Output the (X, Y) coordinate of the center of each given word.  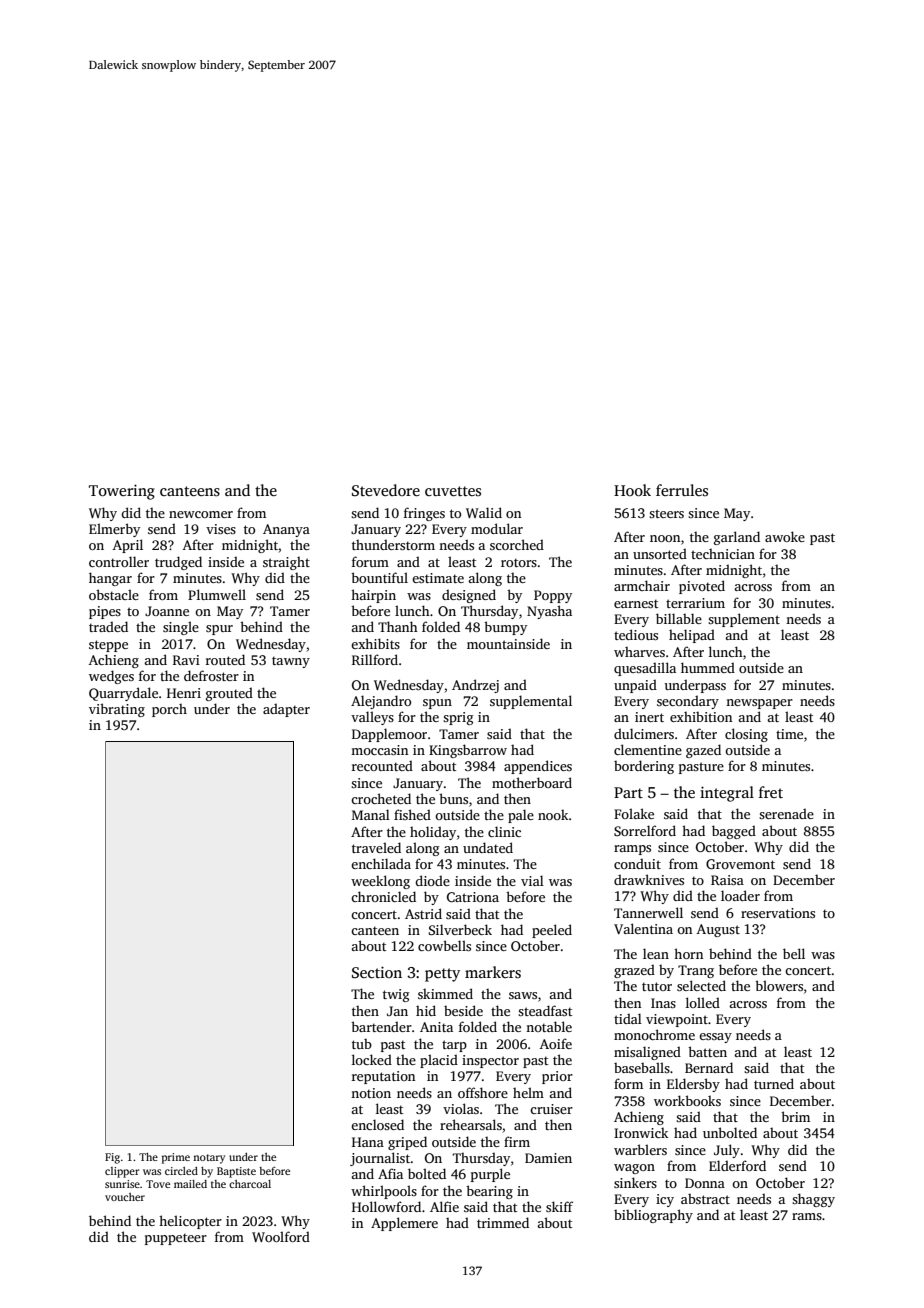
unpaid (635, 686)
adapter (286, 710)
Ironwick (641, 1133)
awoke (785, 536)
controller (119, 561)
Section (377, 972)
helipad (692, 636)
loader (740, 895)
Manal (371, 814)
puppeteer (176, 1239)
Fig (112, 1158)
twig (396, 995)
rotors (519, 562)
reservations (778, 913)
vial (532, 880)
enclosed (377, 1124)
